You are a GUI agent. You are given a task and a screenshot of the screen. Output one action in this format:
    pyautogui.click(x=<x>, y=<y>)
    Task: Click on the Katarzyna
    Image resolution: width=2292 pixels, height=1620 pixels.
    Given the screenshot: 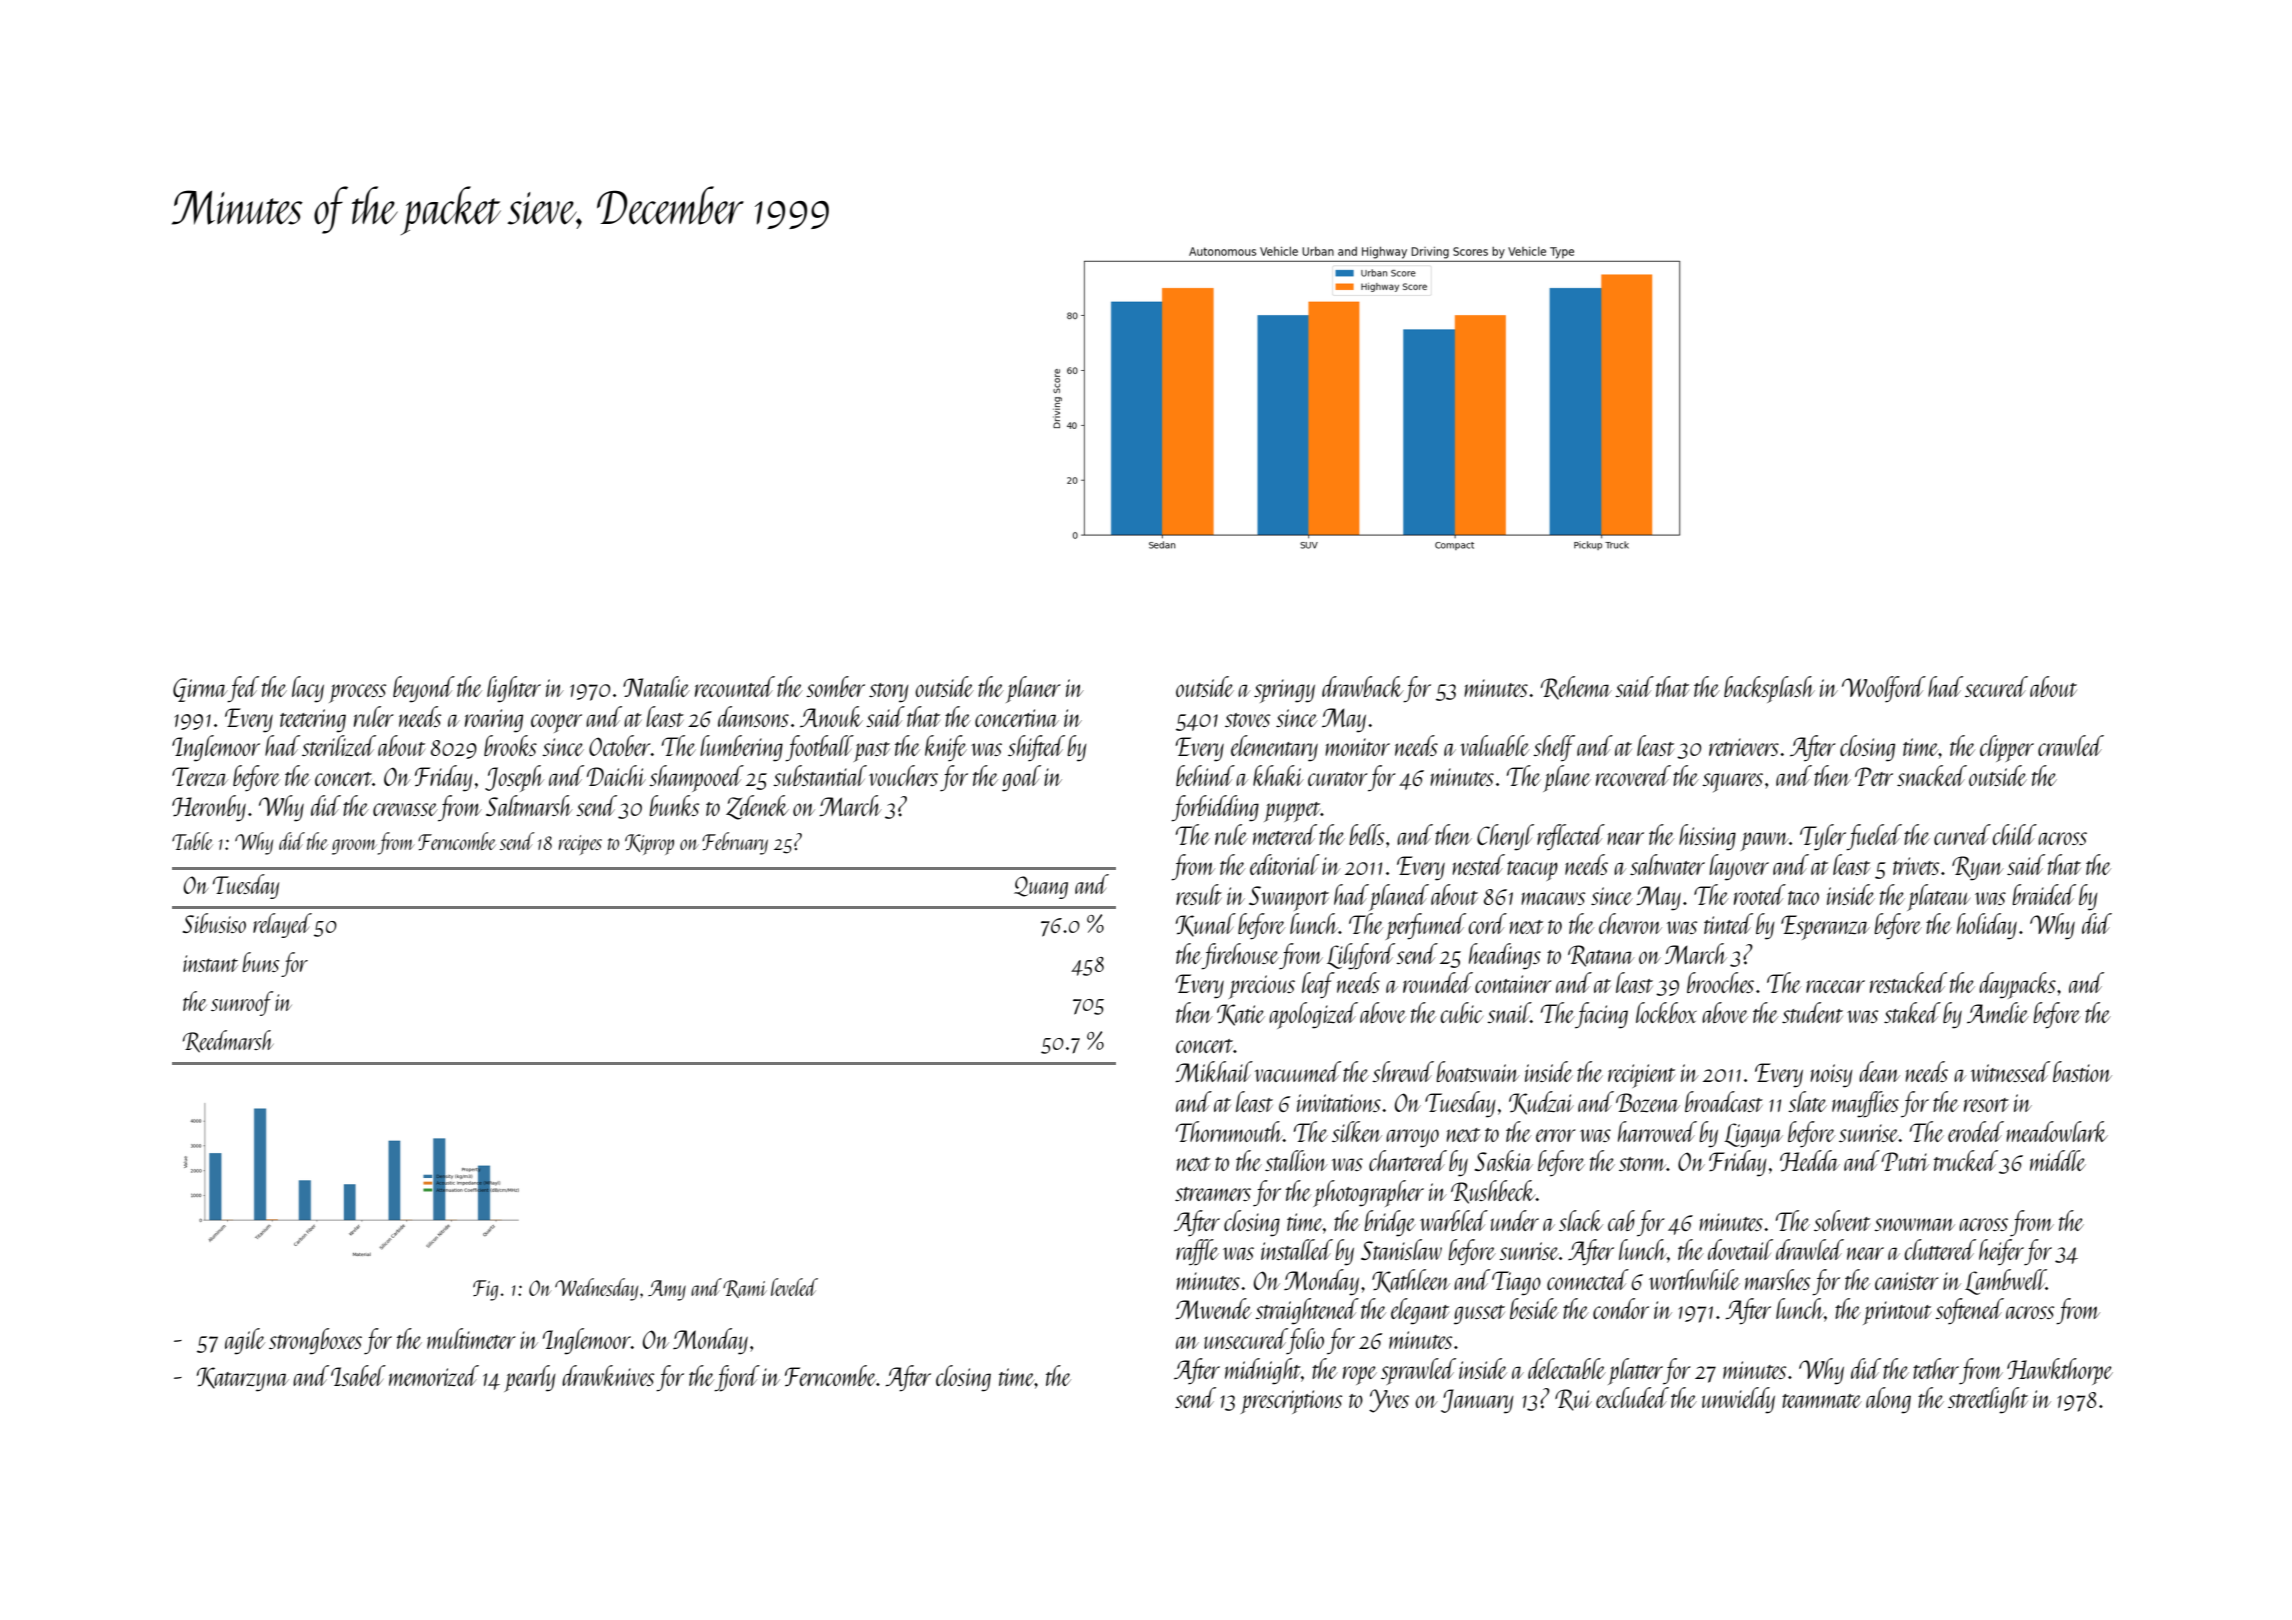 What is the action you would take?
    pyautogui.click(x=243, y=1379)
